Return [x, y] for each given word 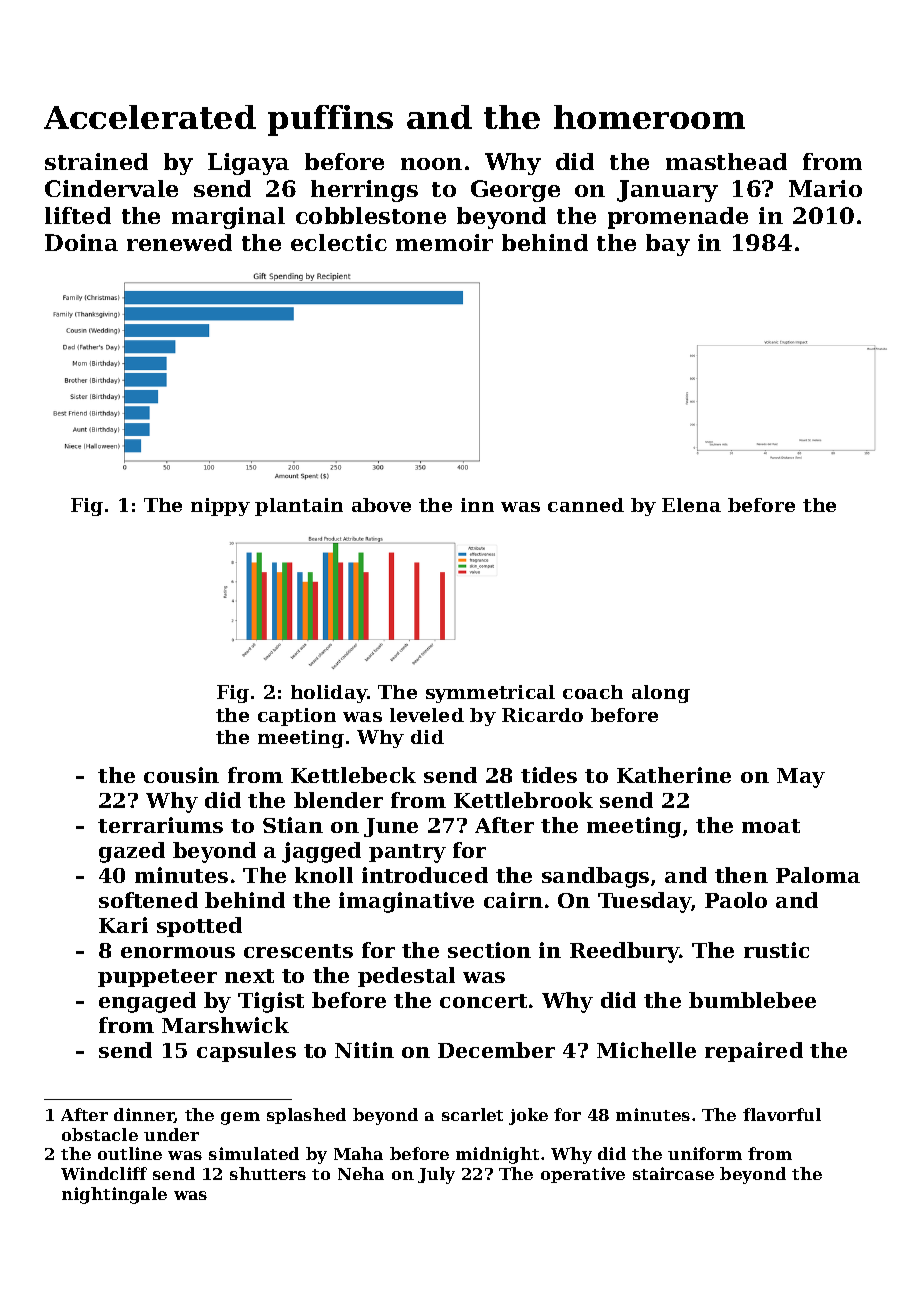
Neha [361, 1173]
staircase [673, 1173]
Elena [691, 505]
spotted [199, 927]
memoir [444, 242]
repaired [754, 1052]
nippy [220, 507]
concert [483, 1001]
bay [668, 245]
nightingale [114, 1195]
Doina [81, 242]
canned [586, 505]
